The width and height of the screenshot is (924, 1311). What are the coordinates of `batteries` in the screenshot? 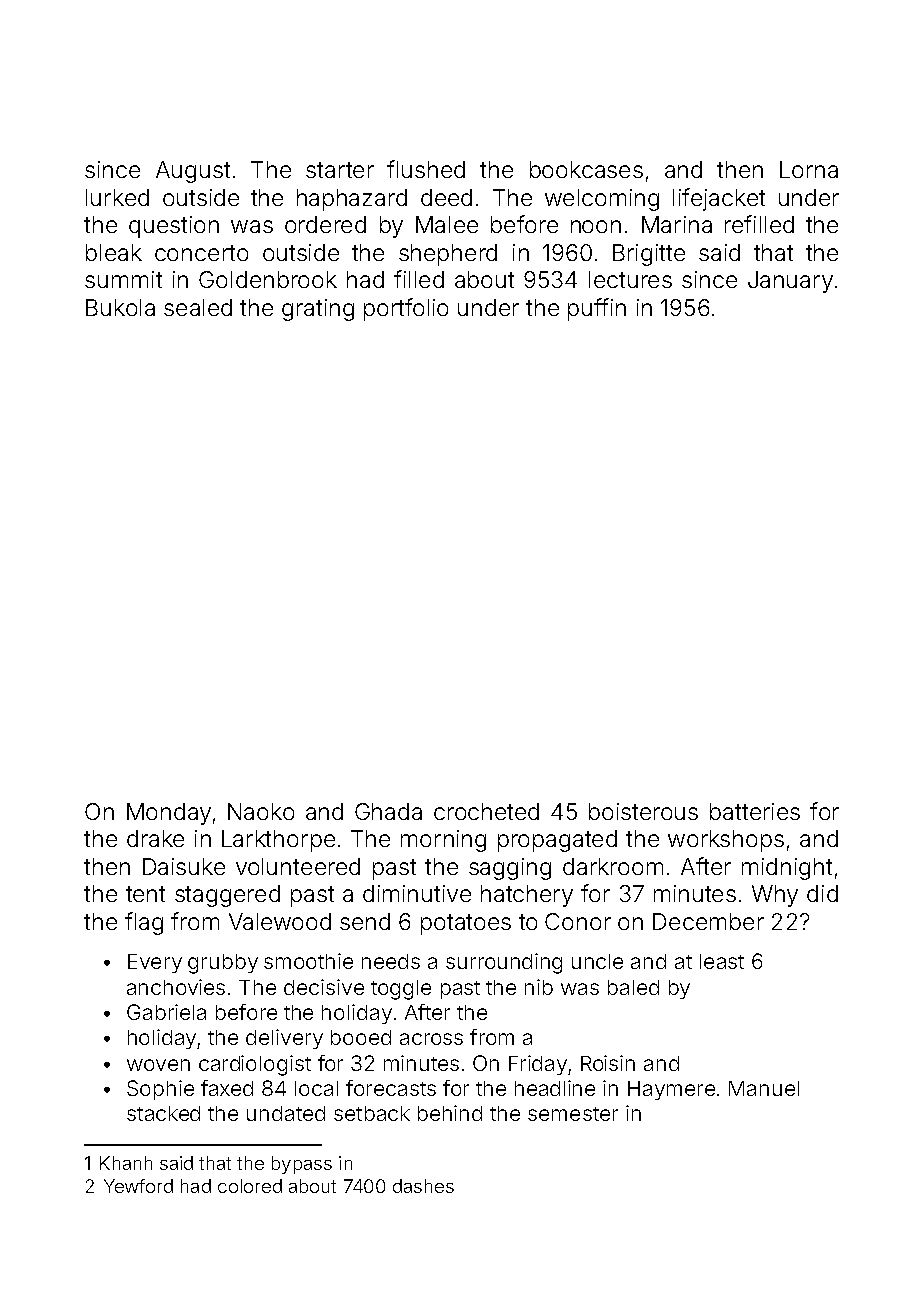 It's located at (755, 811).
